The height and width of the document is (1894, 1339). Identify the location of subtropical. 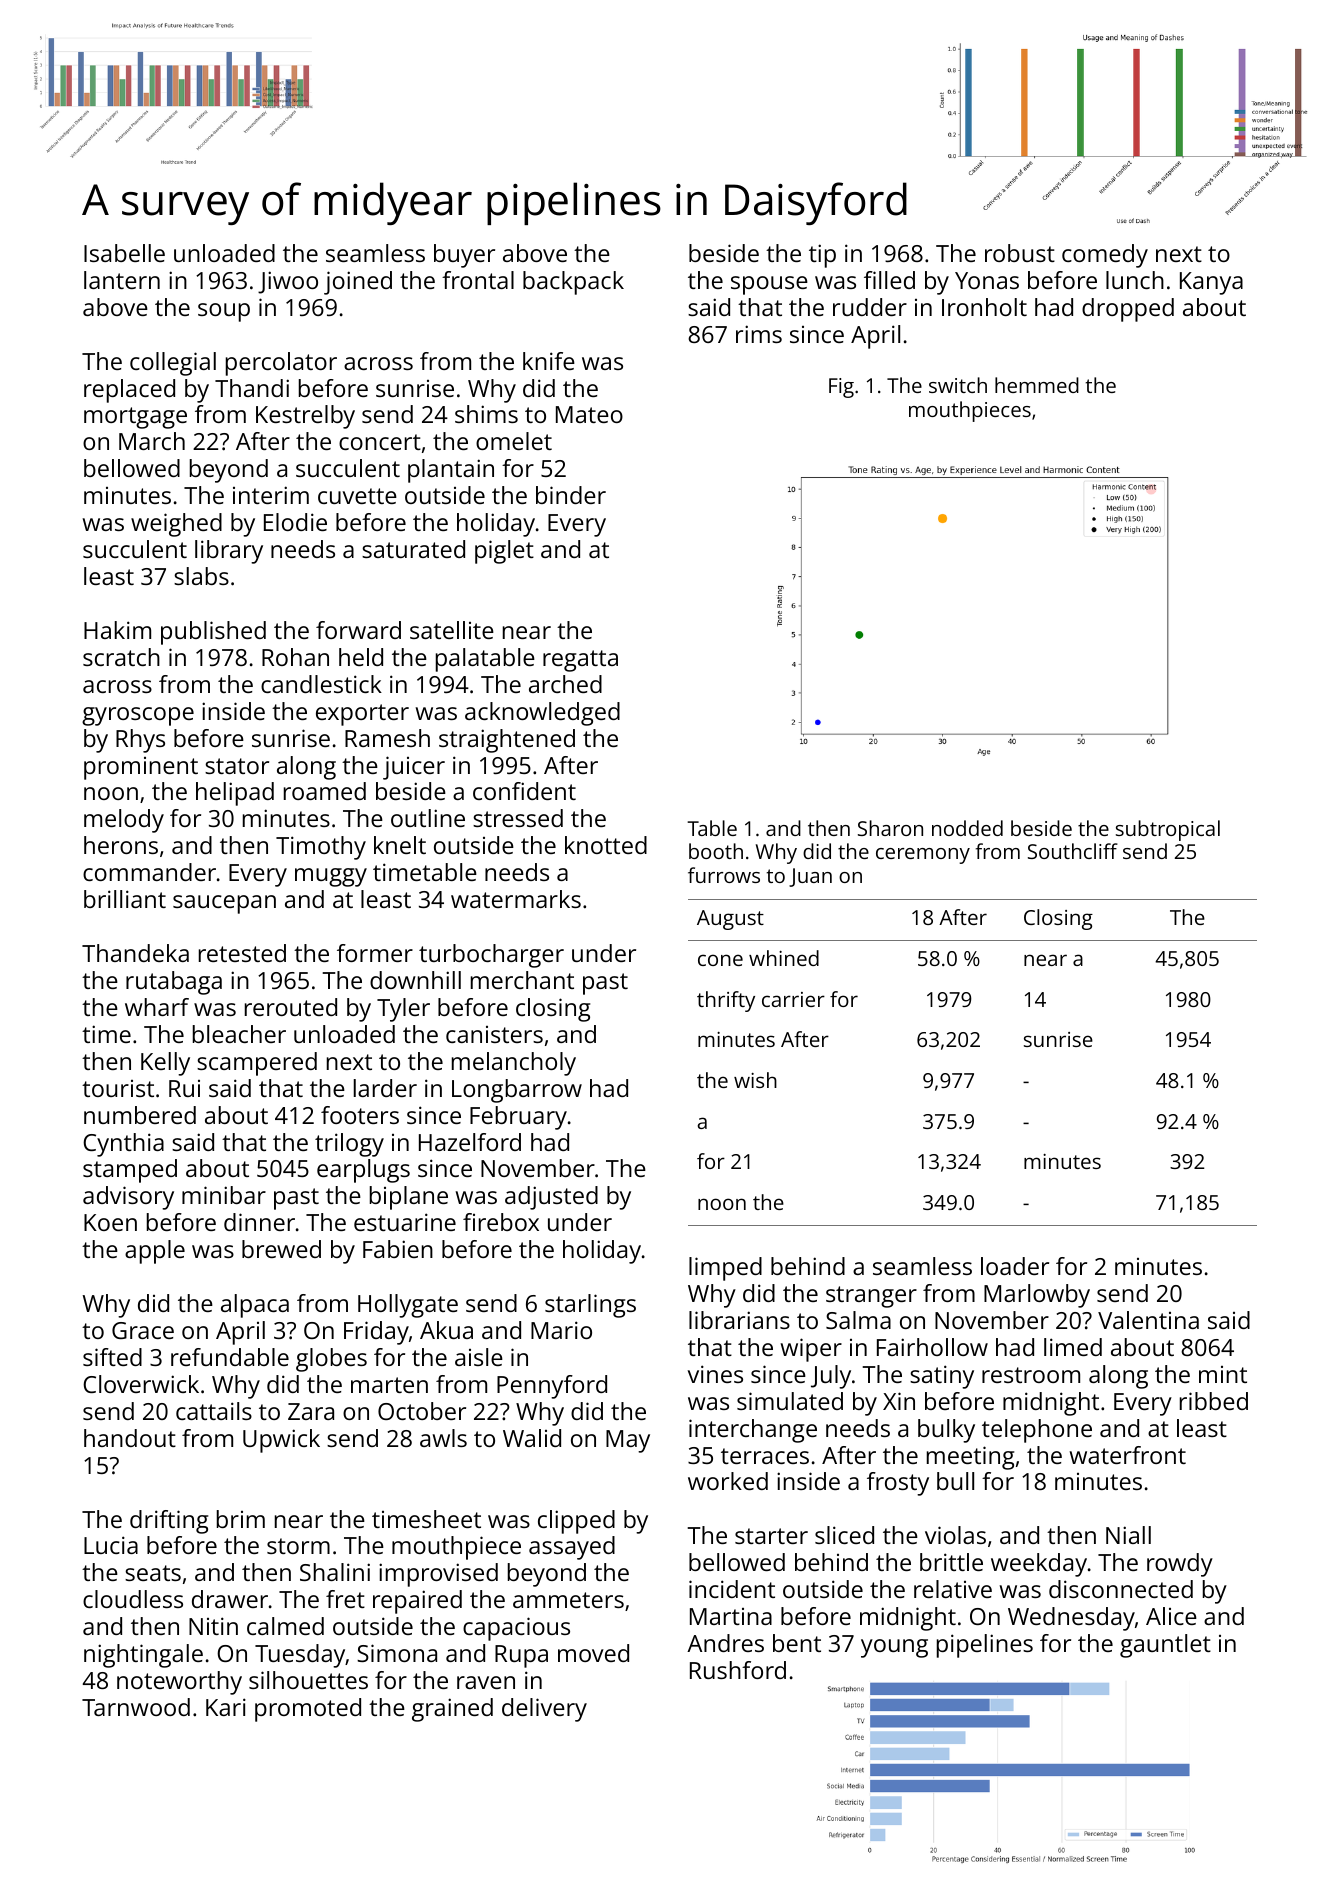
(1168, 830).
